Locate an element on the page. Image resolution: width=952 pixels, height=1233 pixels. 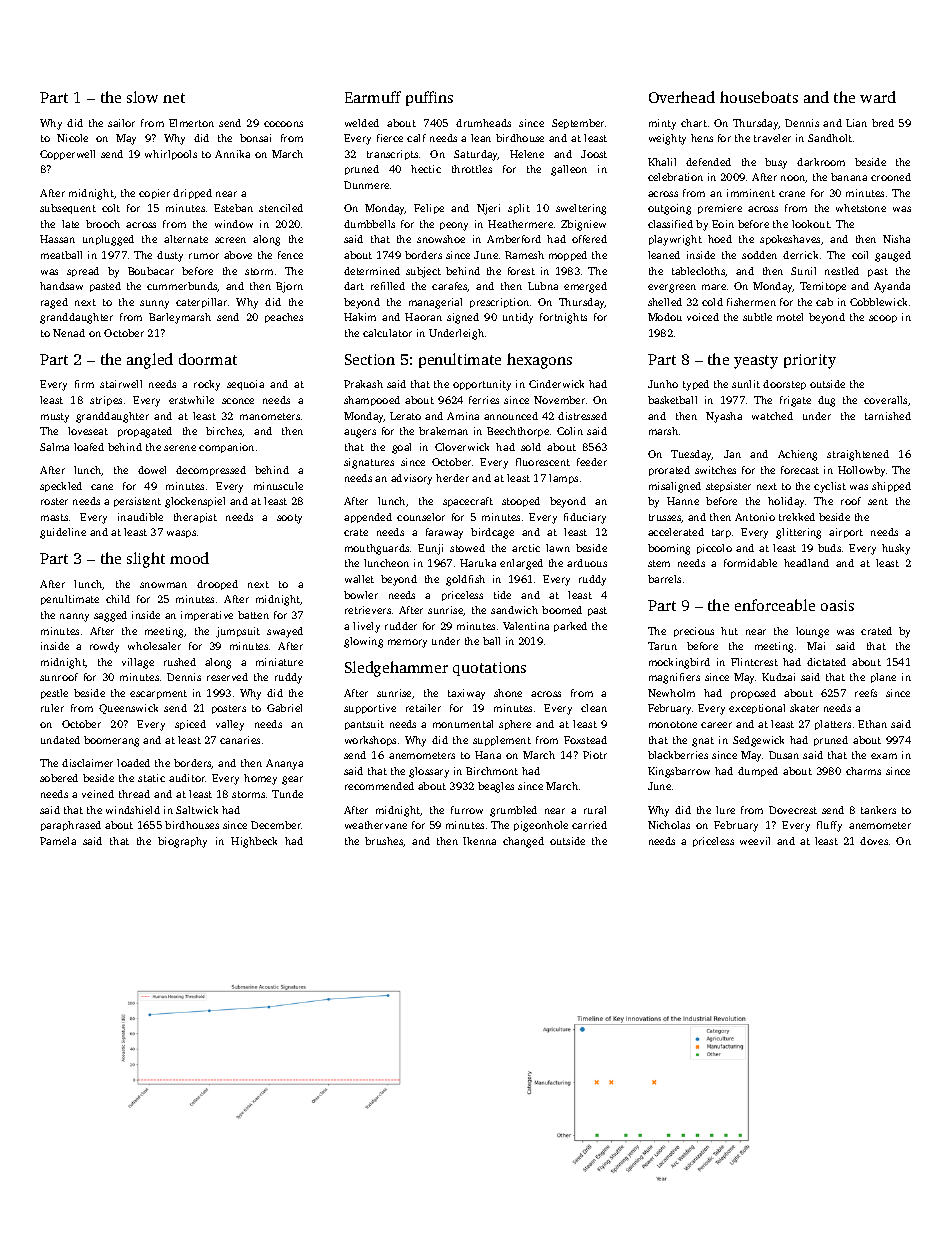
paraphrased is located at coordinates (71, 826).
